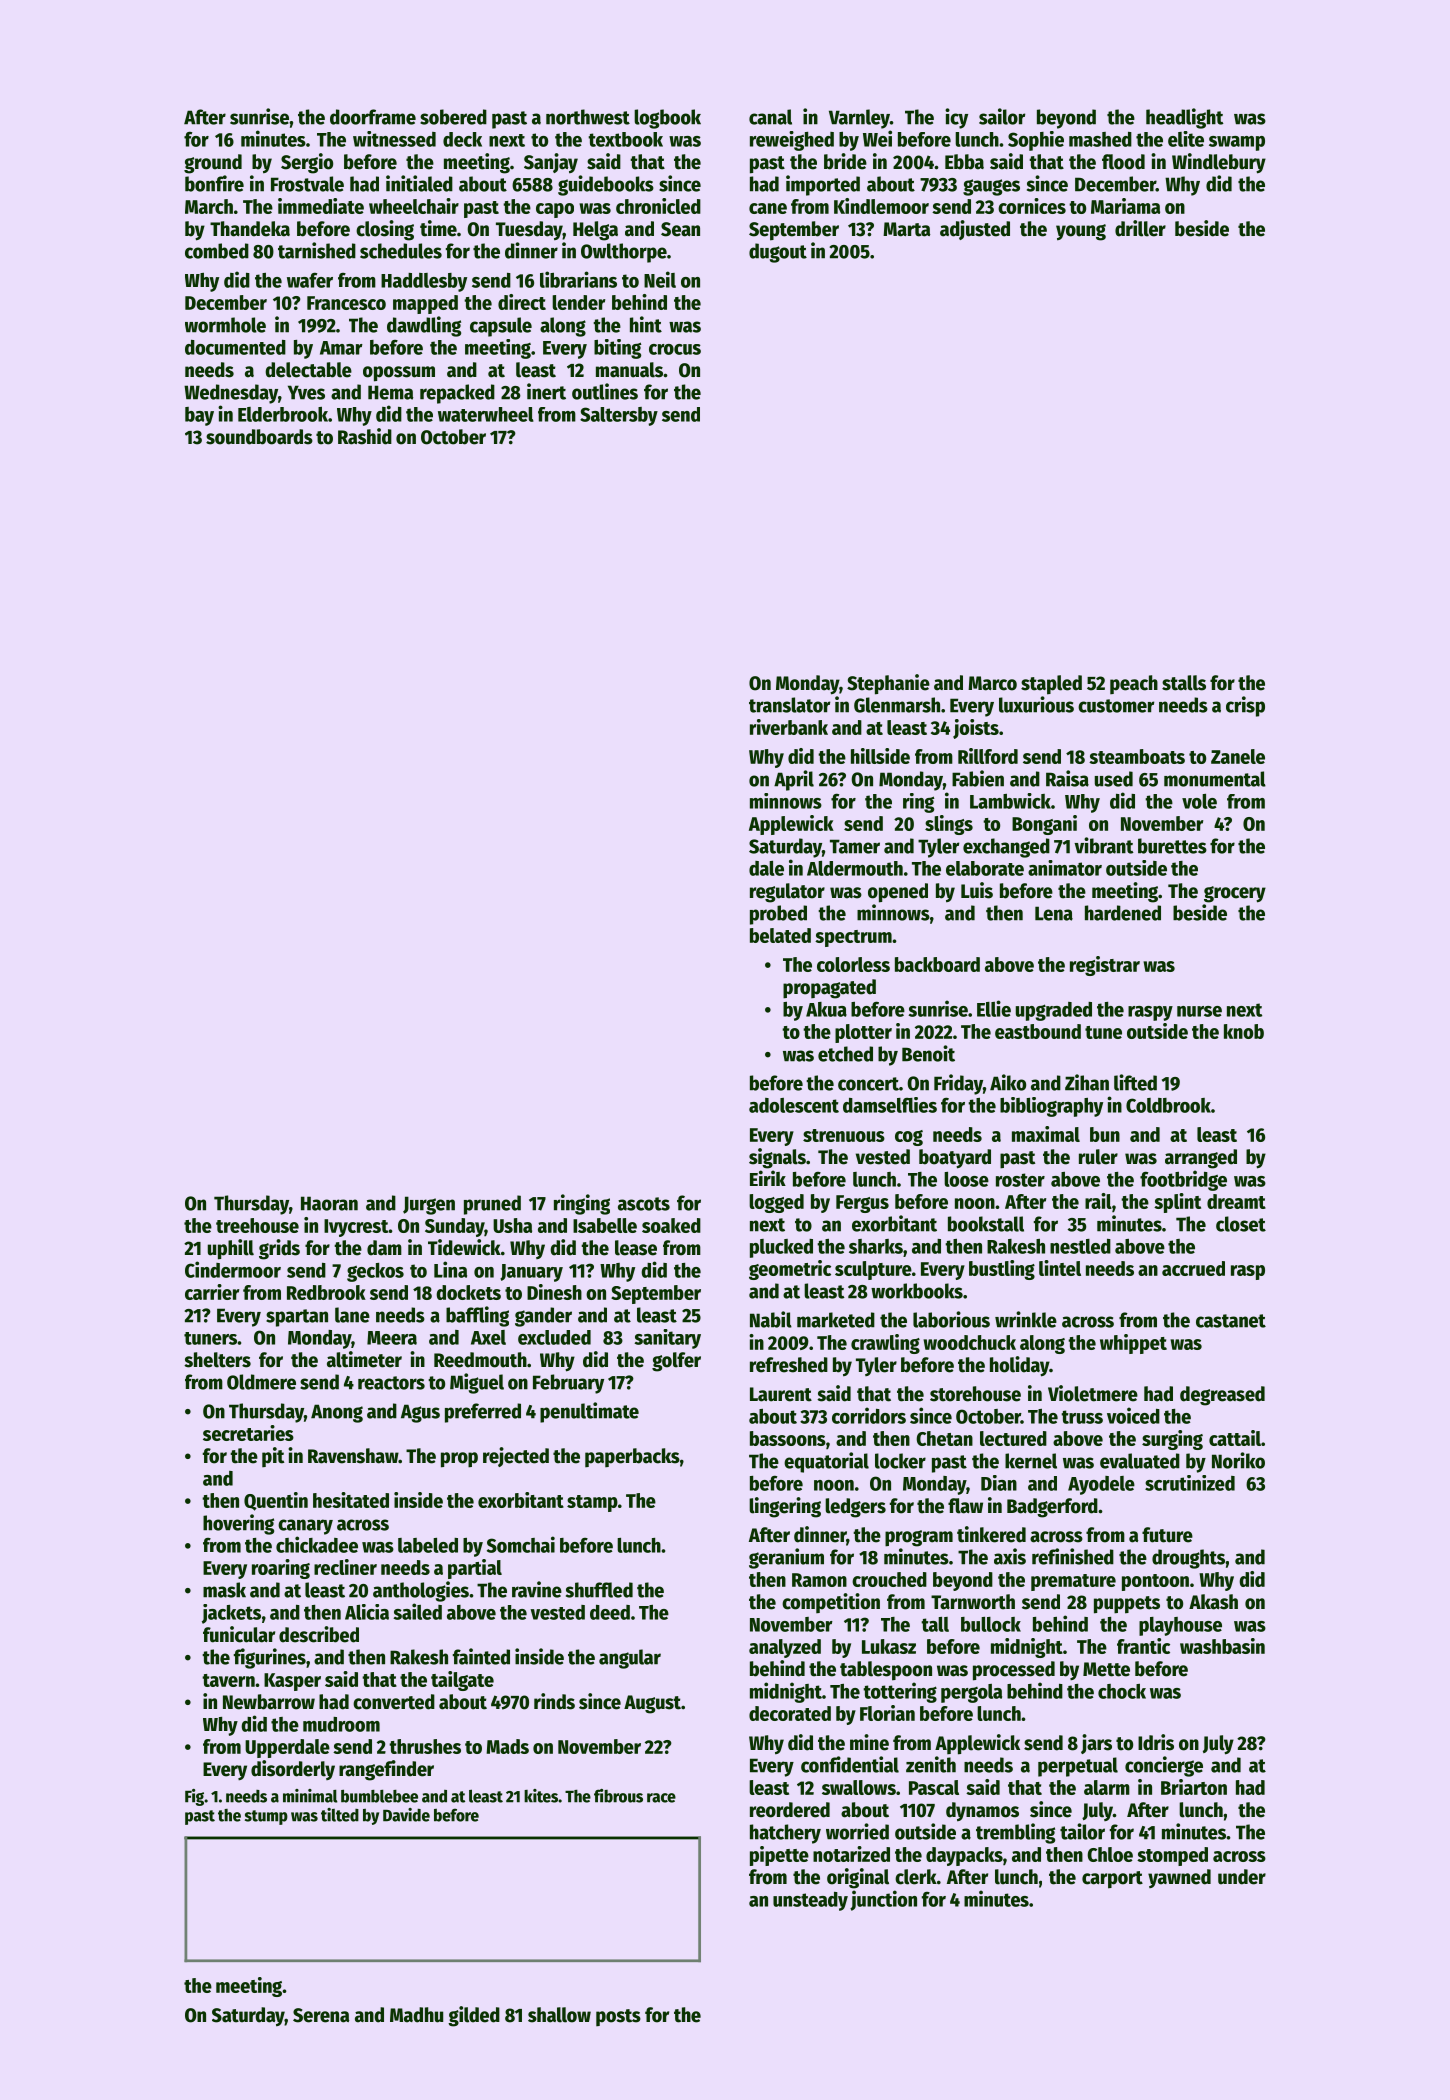 The image size is (1450, 2100). I want to click on April, so click(794, 780).
